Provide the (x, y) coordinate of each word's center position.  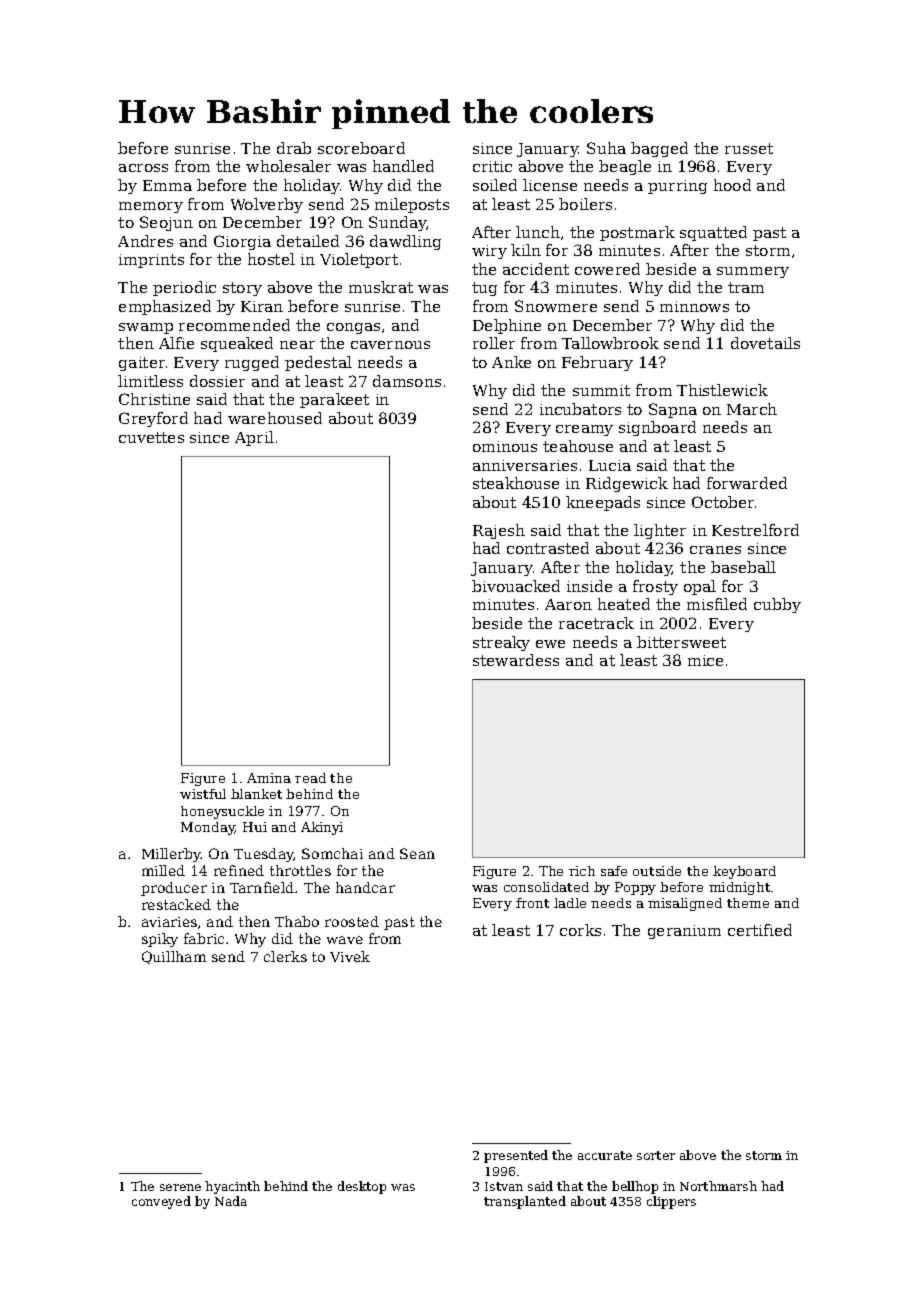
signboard (657, 428)
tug (484, 289)
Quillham (174, 957)
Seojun (166, 223)
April (254, 438)
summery (753, 272)
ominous (505, 446)
